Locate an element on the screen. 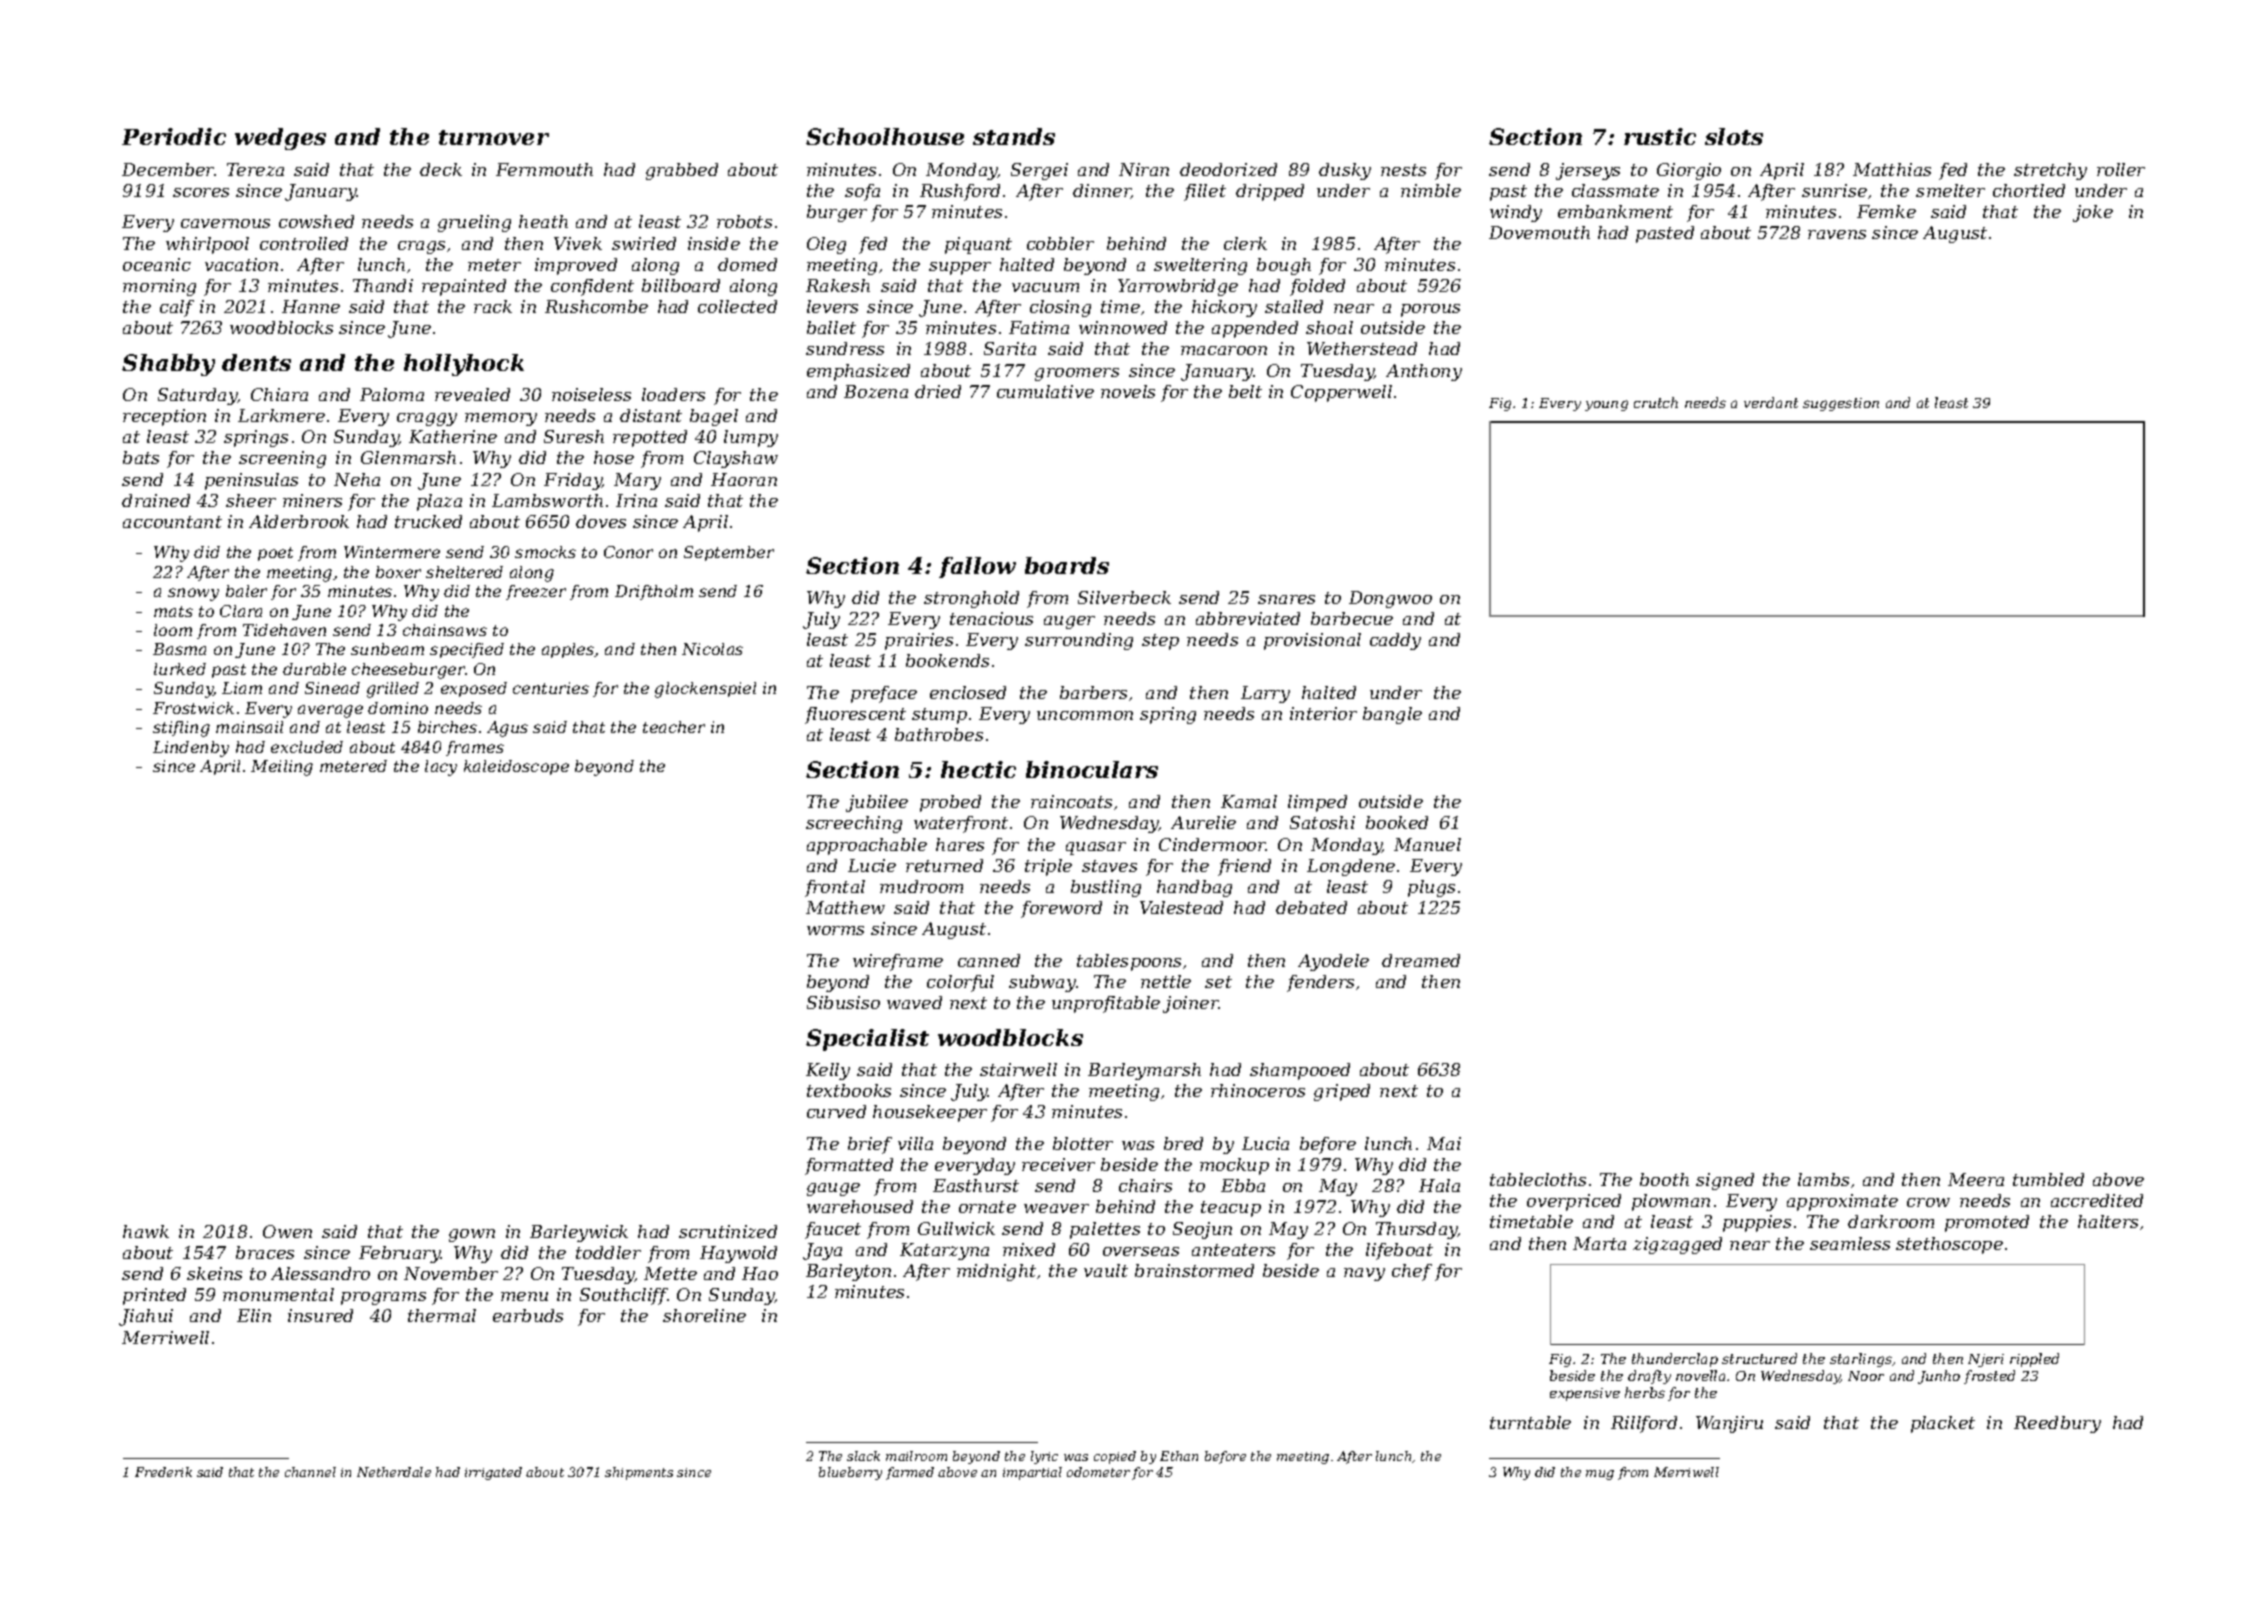 This screenshot has height=1604, width=2268. unprofitable is located at coordinates (1106, 1004).
